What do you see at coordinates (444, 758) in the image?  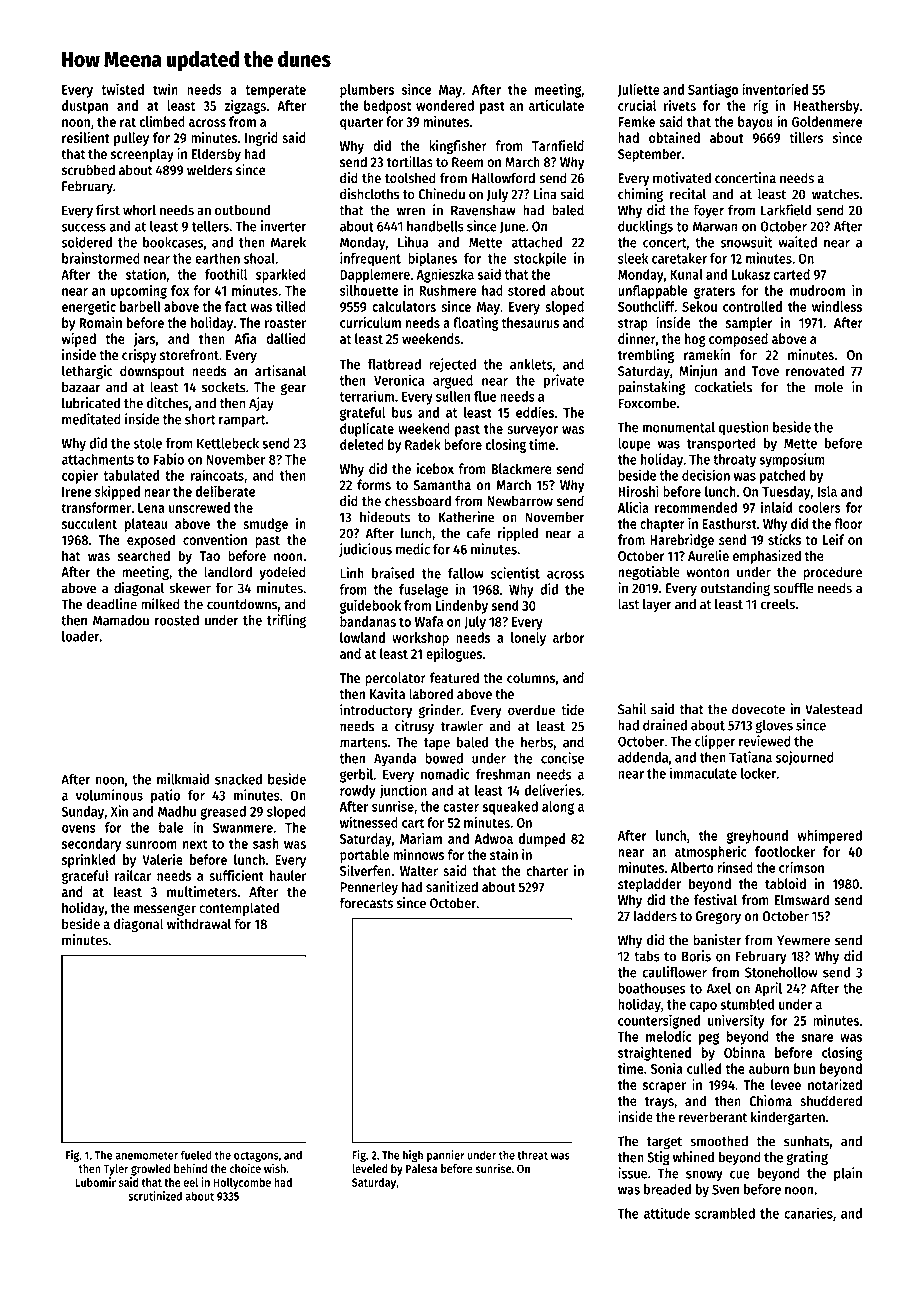 I see `bowed` at bounding box center [444, 758].
